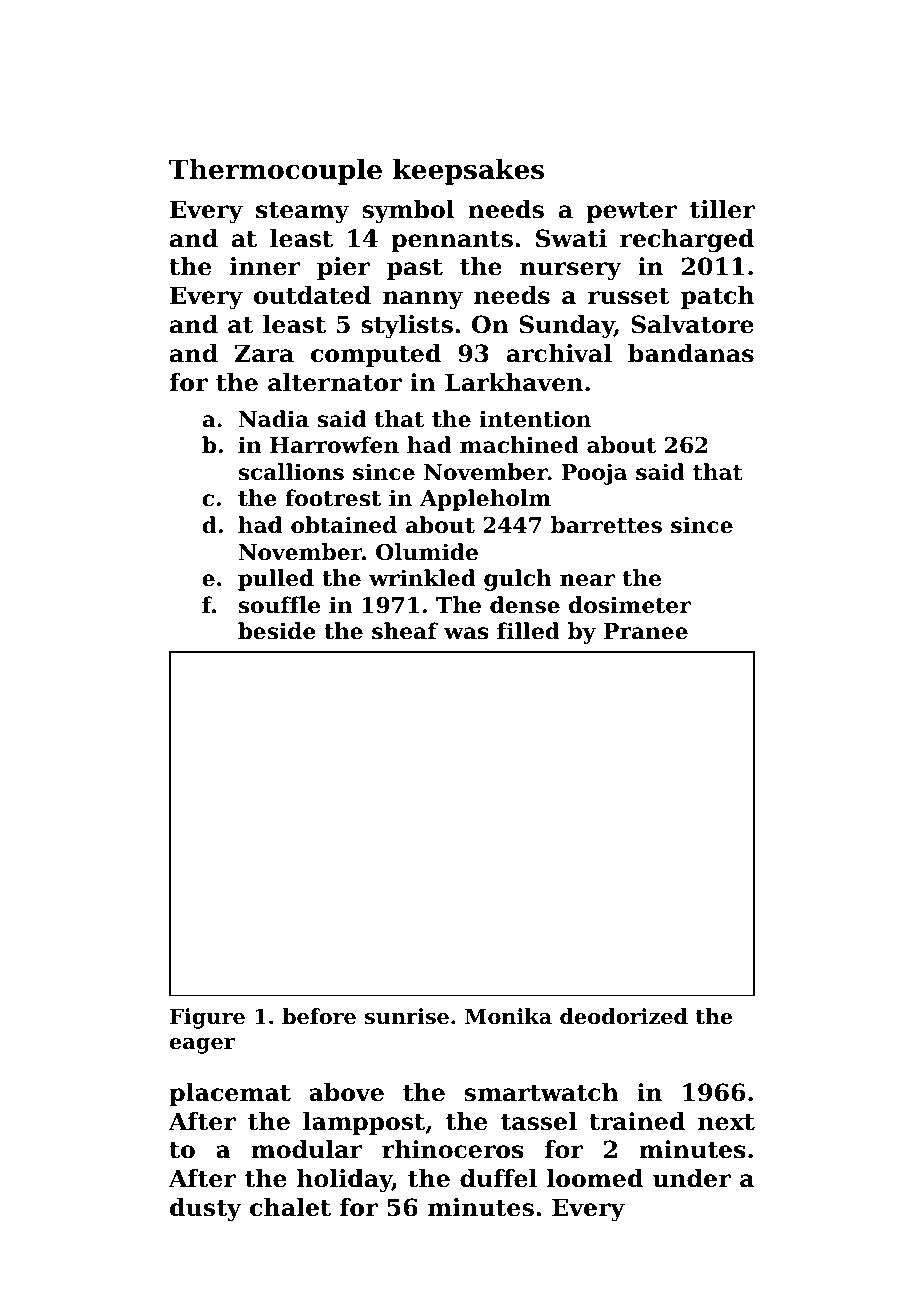 Image resolution: width=924 pixels, height=1311 pixels. I want to click on Pranee, so click(646, 631).
